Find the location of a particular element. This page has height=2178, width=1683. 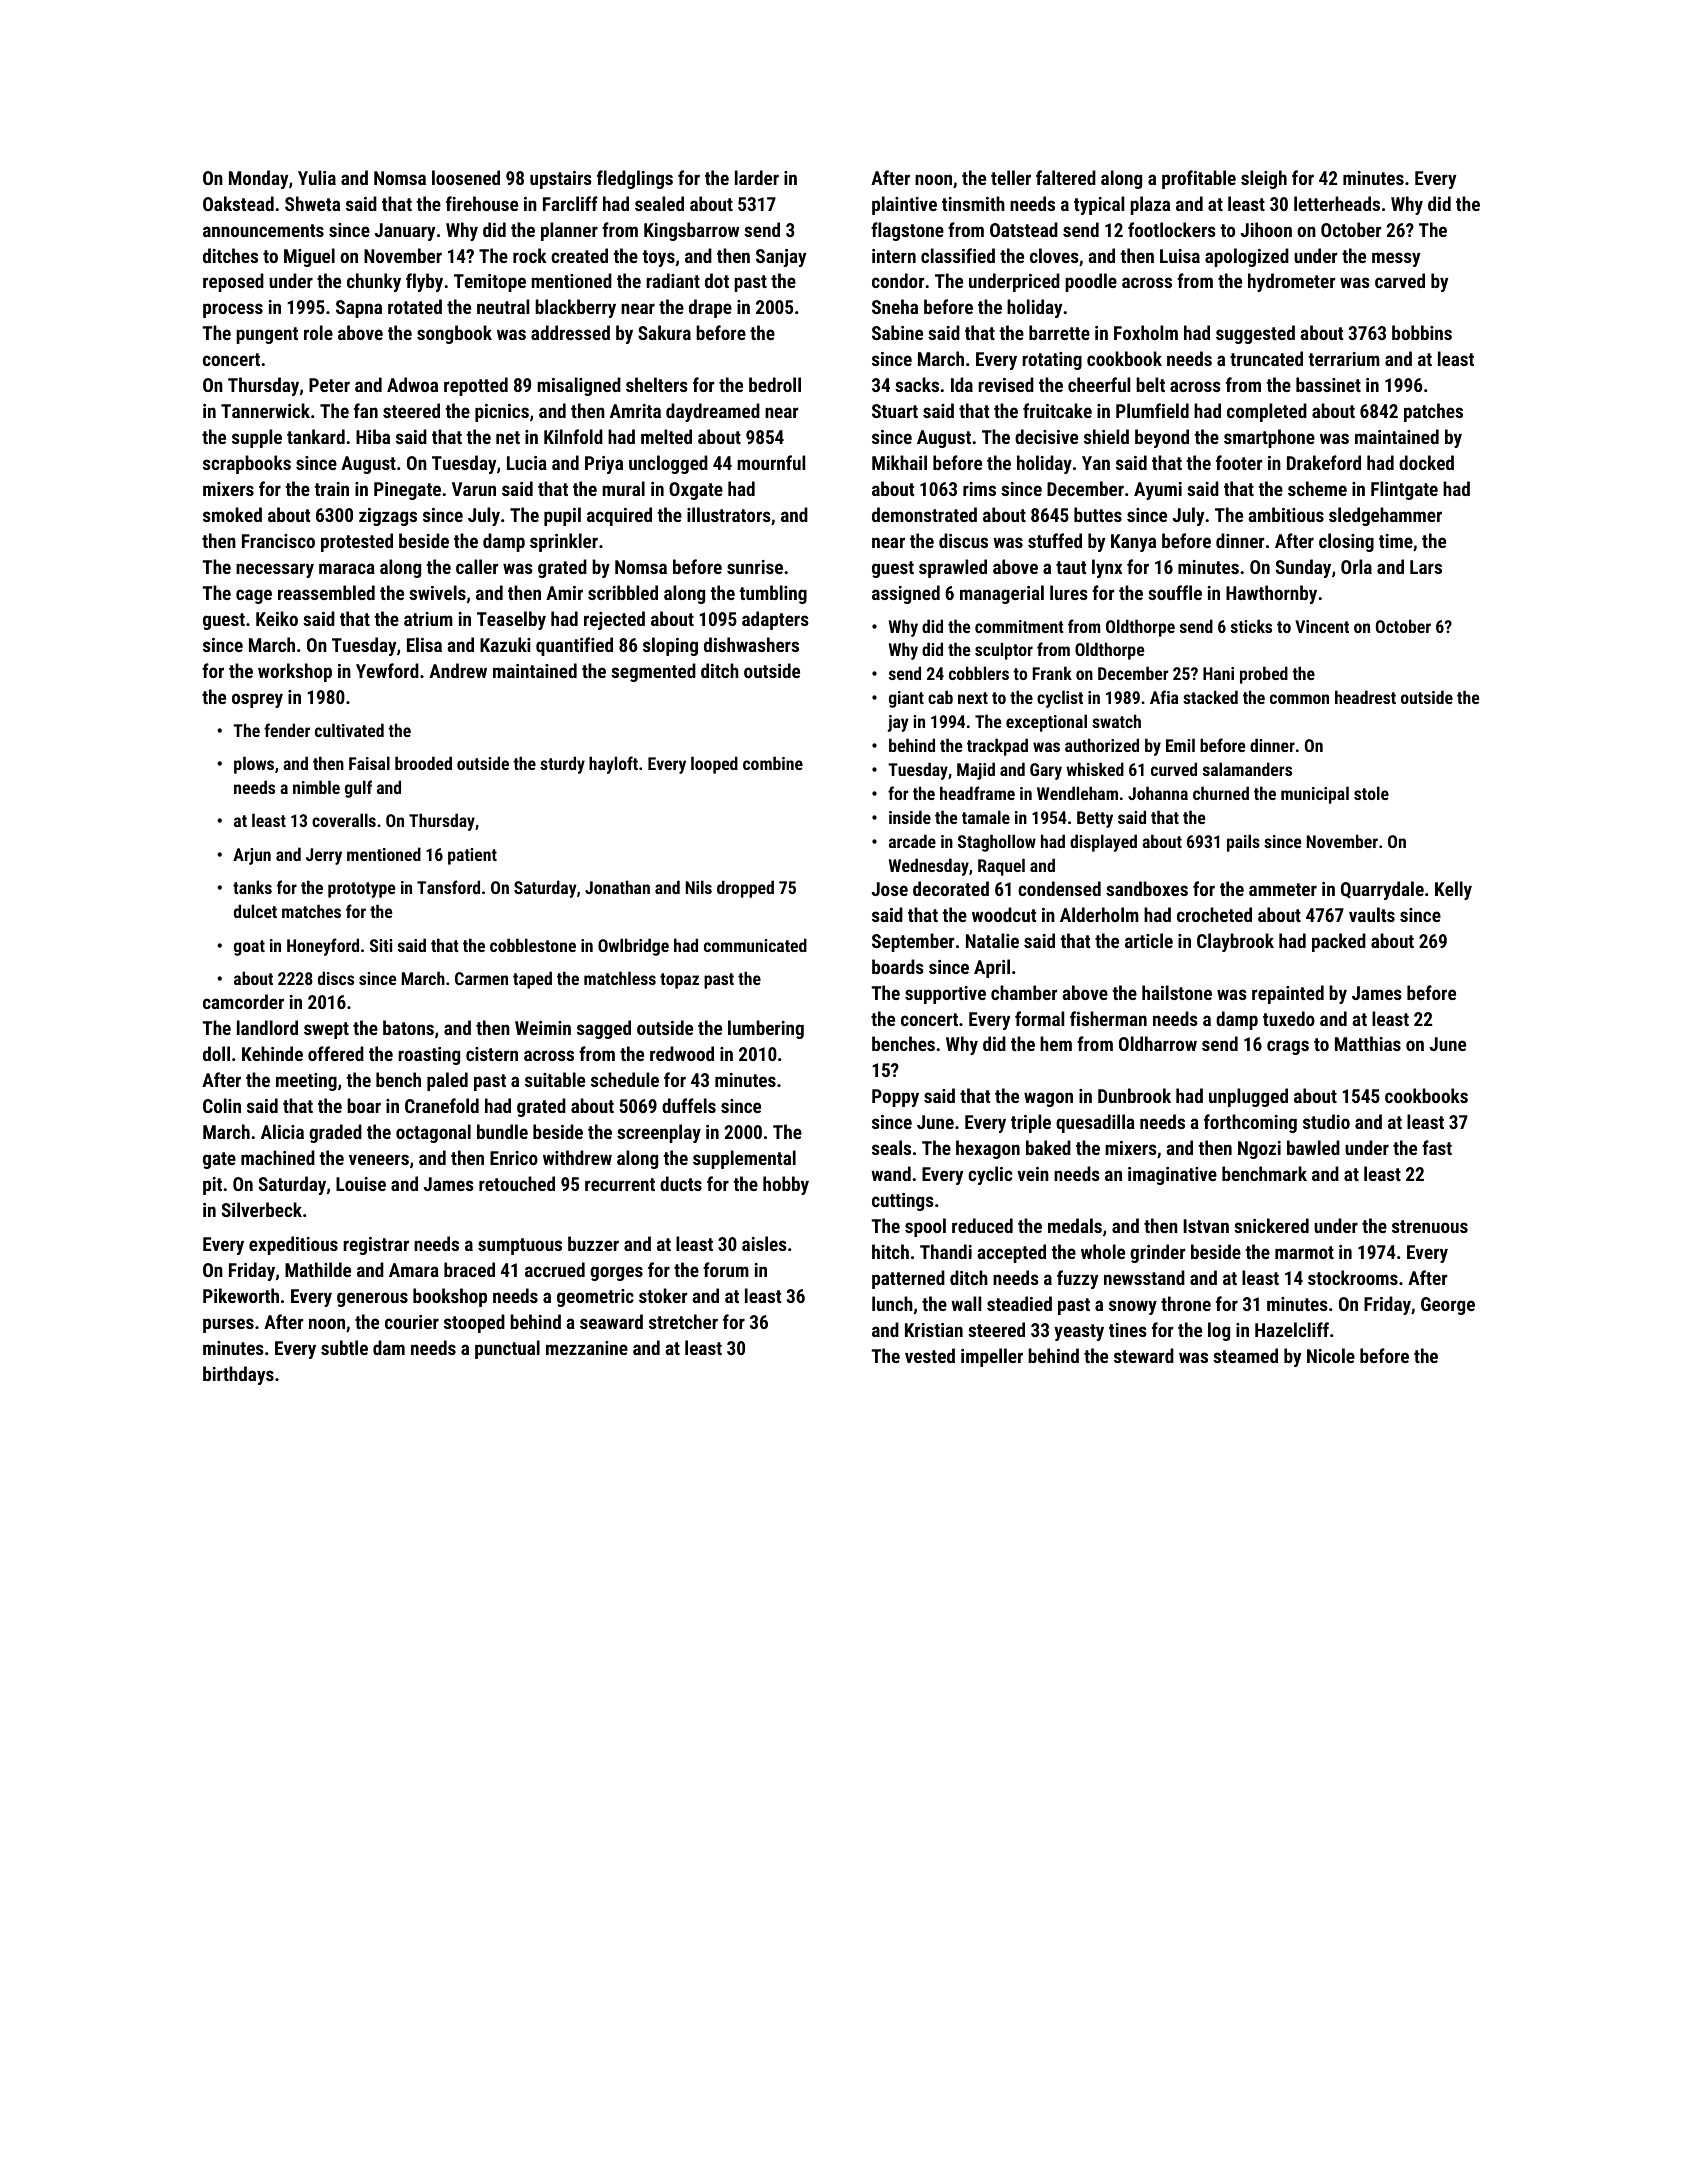

osprey is located at coordinates (257, 700).
